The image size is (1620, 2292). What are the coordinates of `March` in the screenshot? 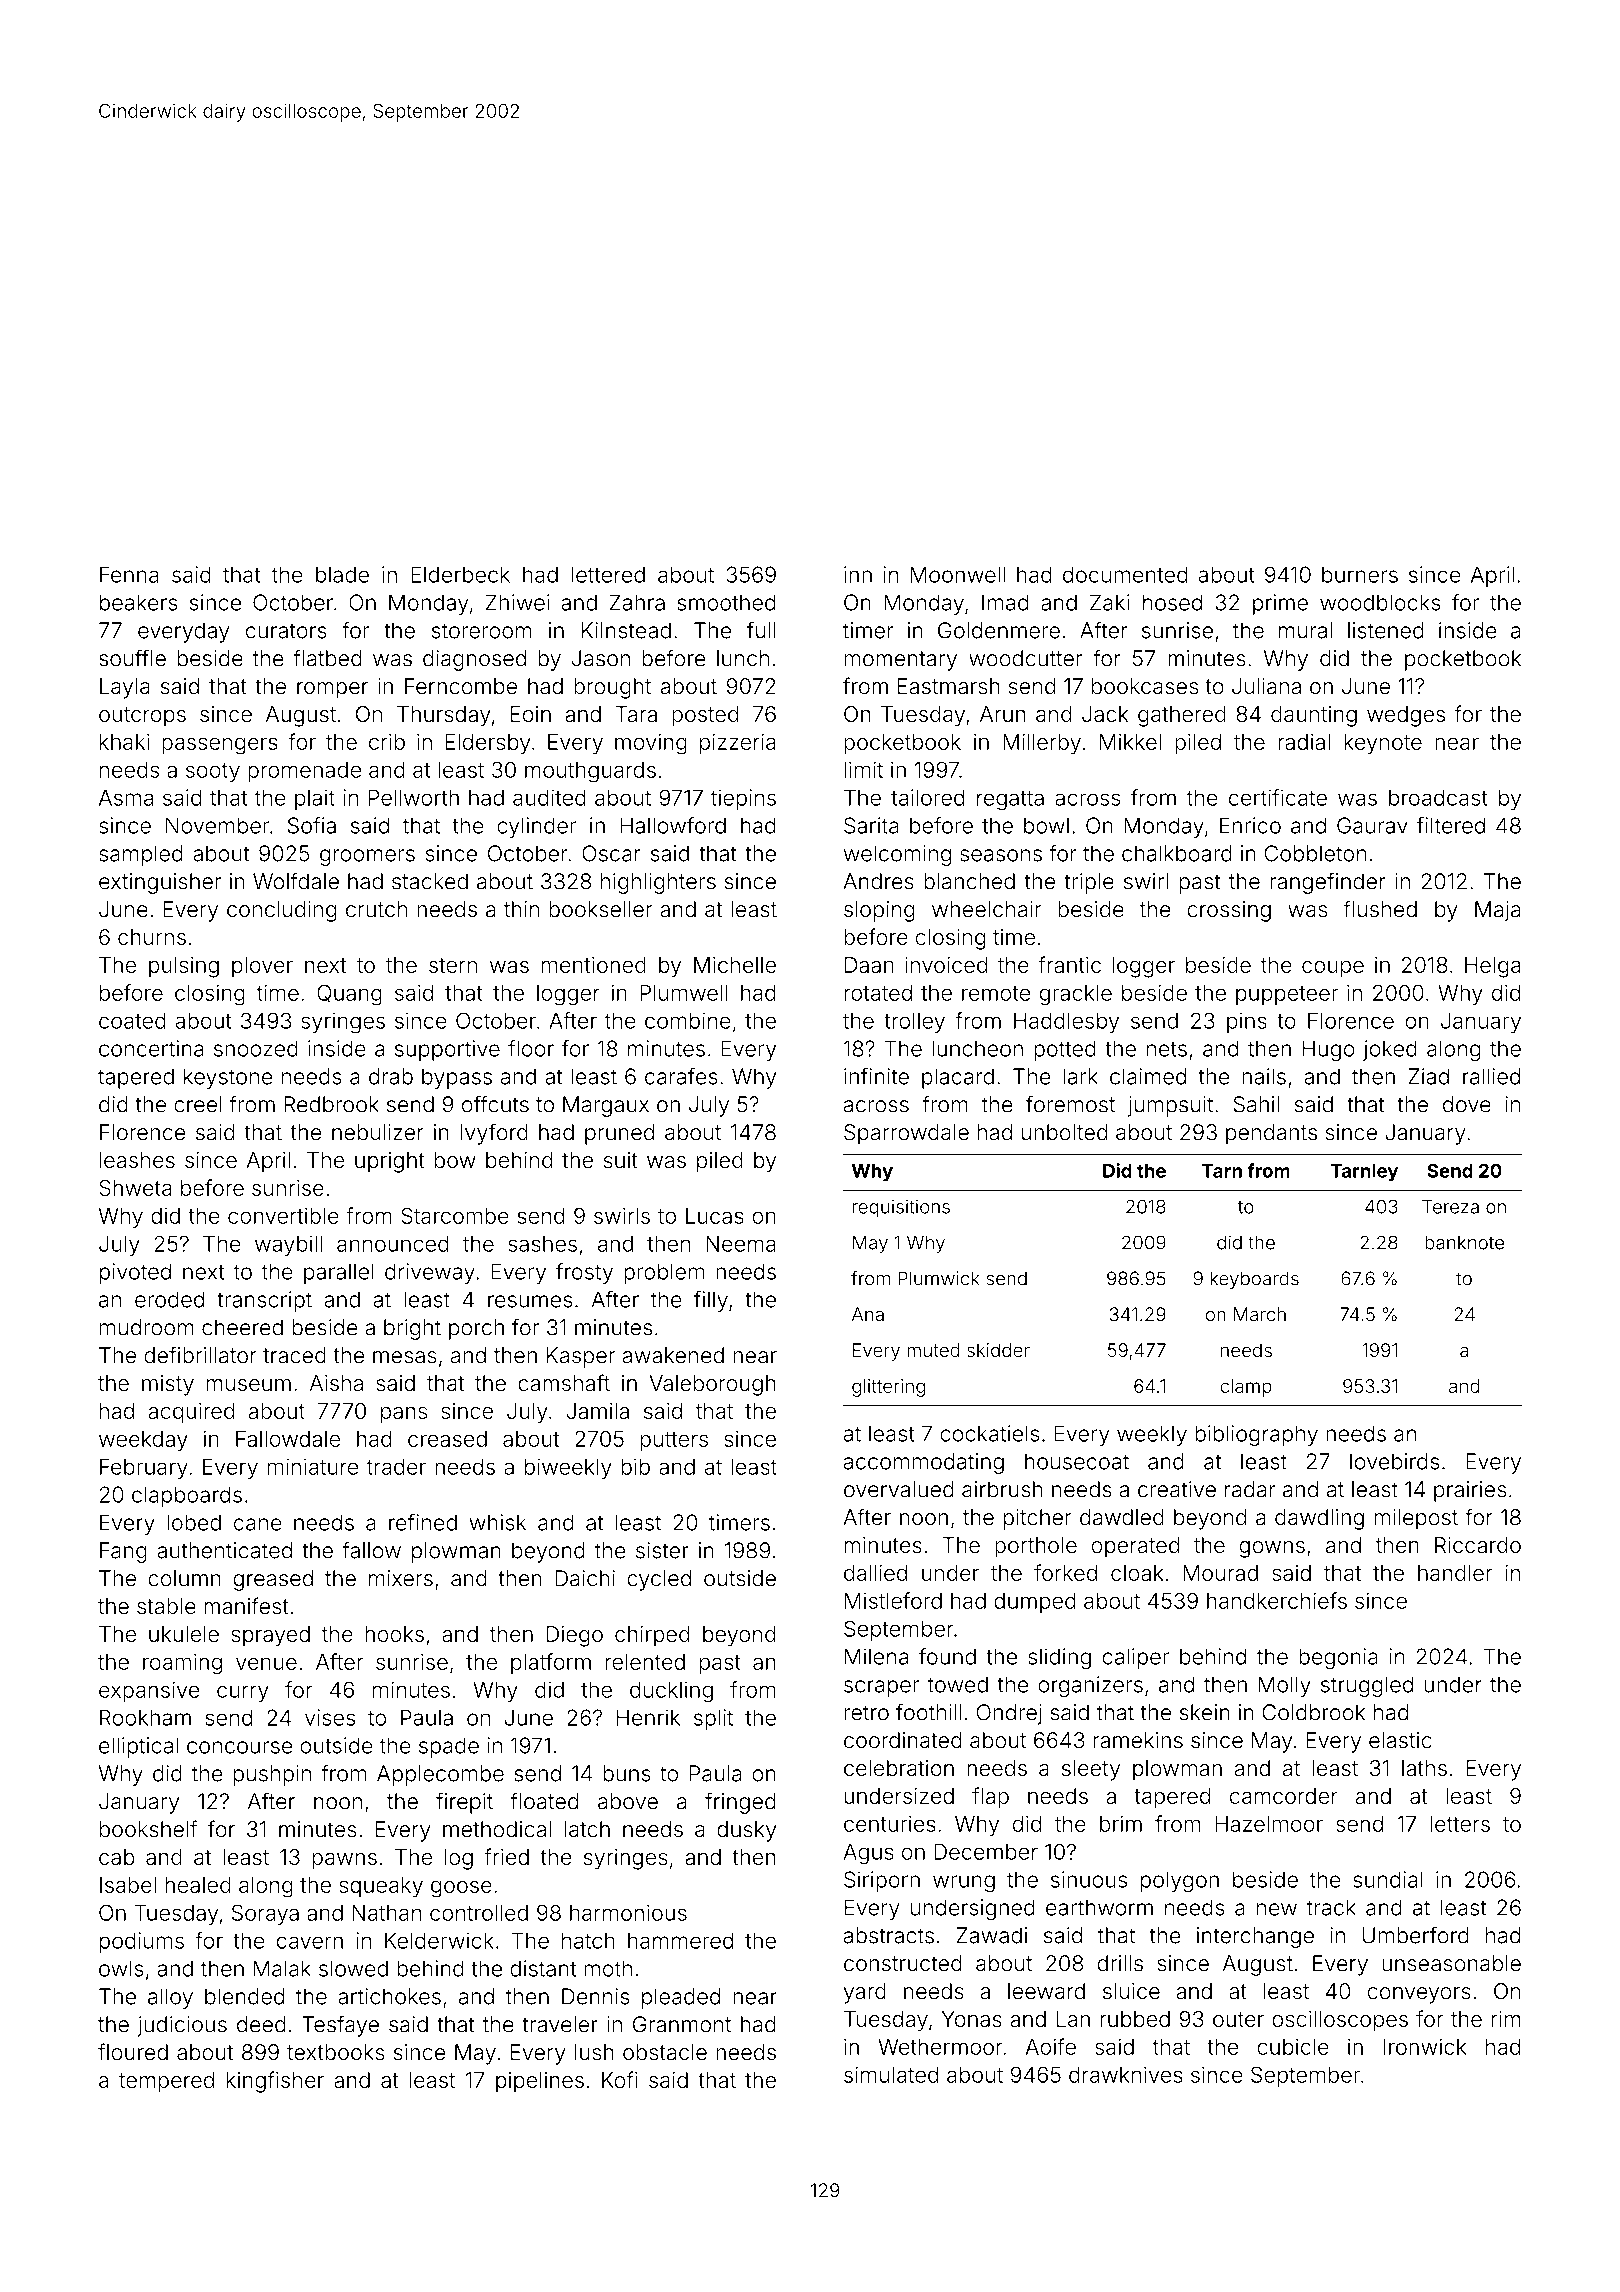 It's located at (1260, 1314).
